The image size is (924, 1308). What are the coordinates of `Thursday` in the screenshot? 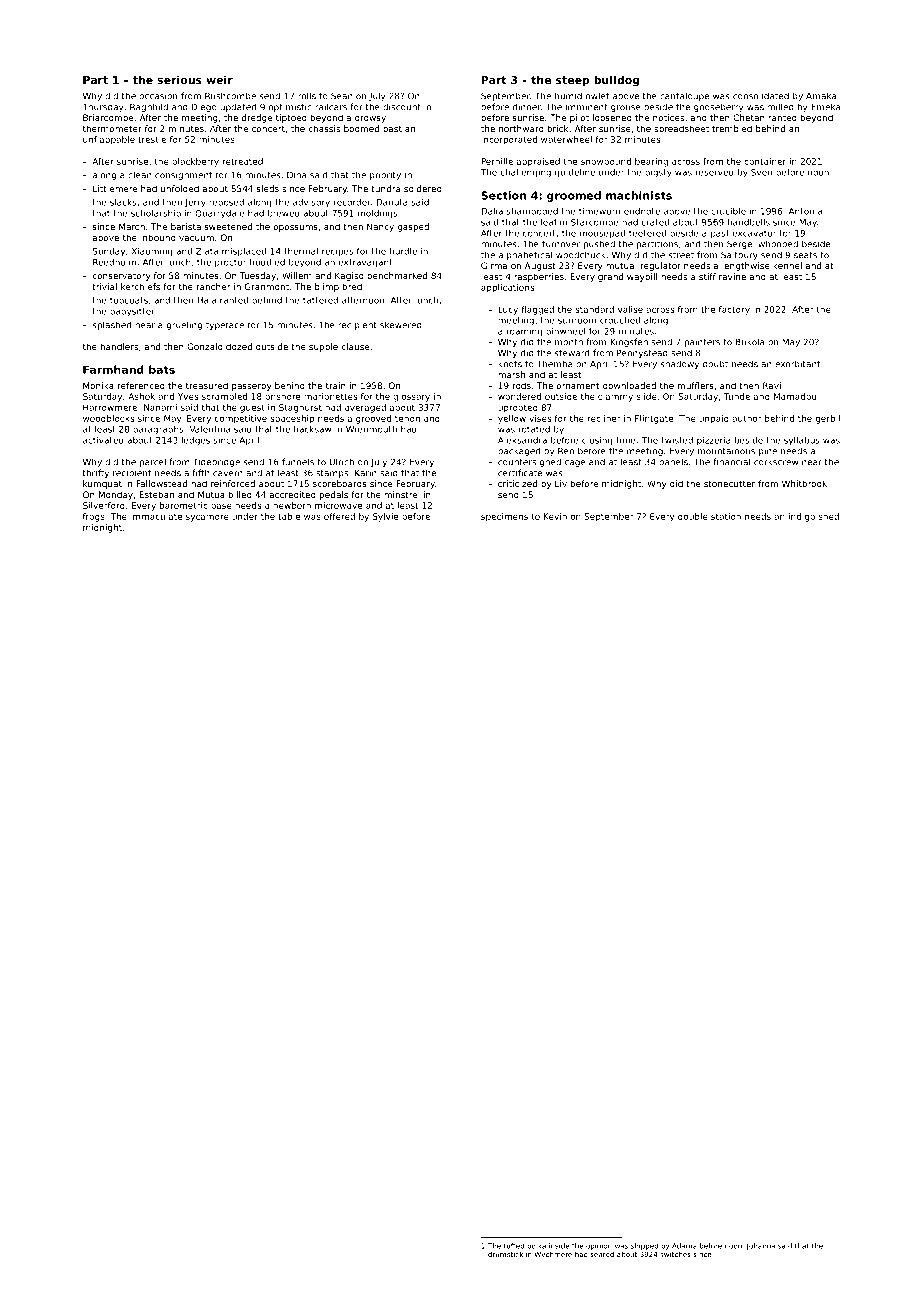 It's located at (103, 107).
